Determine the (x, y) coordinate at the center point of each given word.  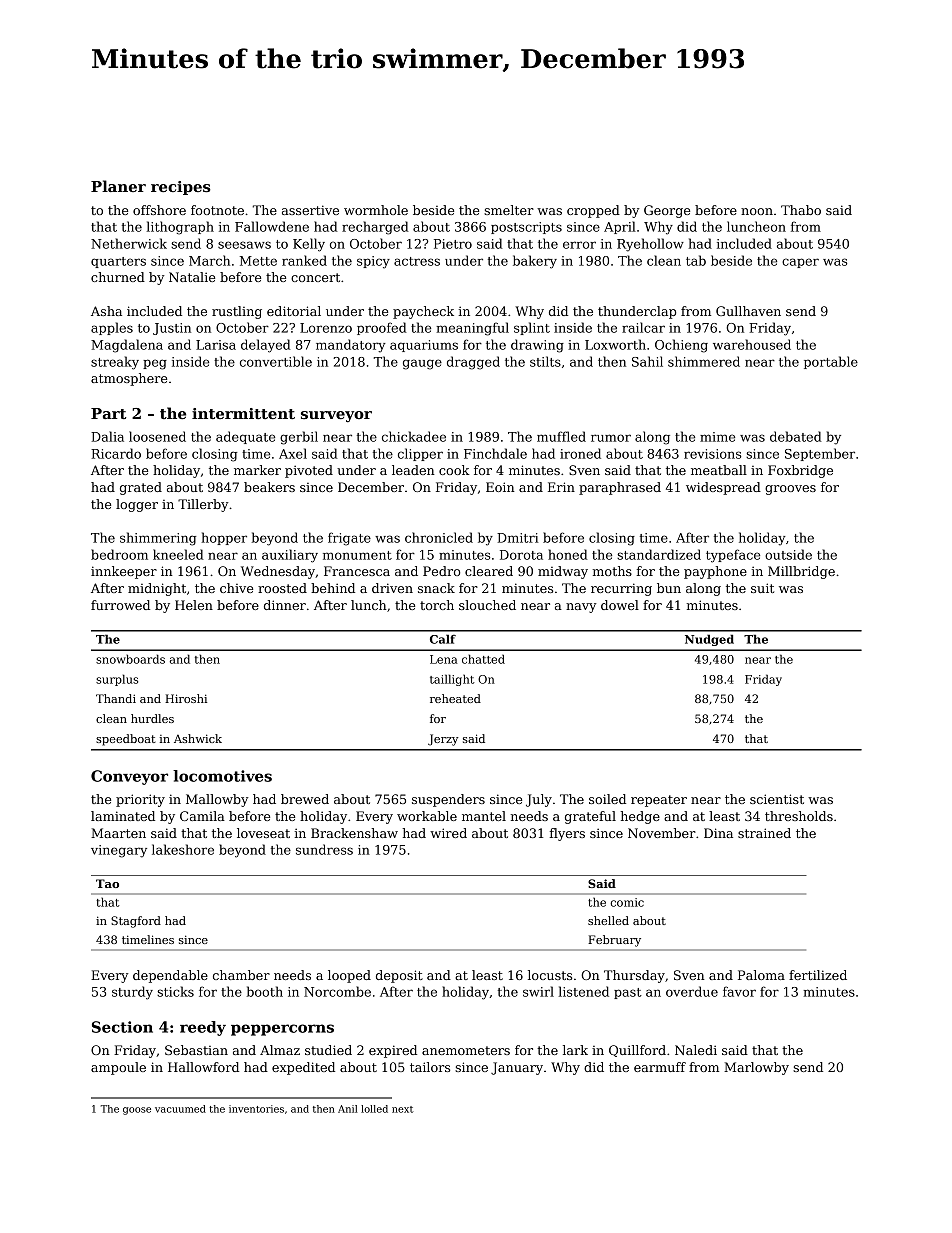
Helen (194, 605)
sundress (324, 849)
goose (137, 1111)
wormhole (376, 210)
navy (581, 608)
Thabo (801, 210)
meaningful (472, 329)
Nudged (709, 640)
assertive (310, 210)
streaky (115, 363)
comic (627, 902)
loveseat (263, 833)
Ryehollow (650, 245)
